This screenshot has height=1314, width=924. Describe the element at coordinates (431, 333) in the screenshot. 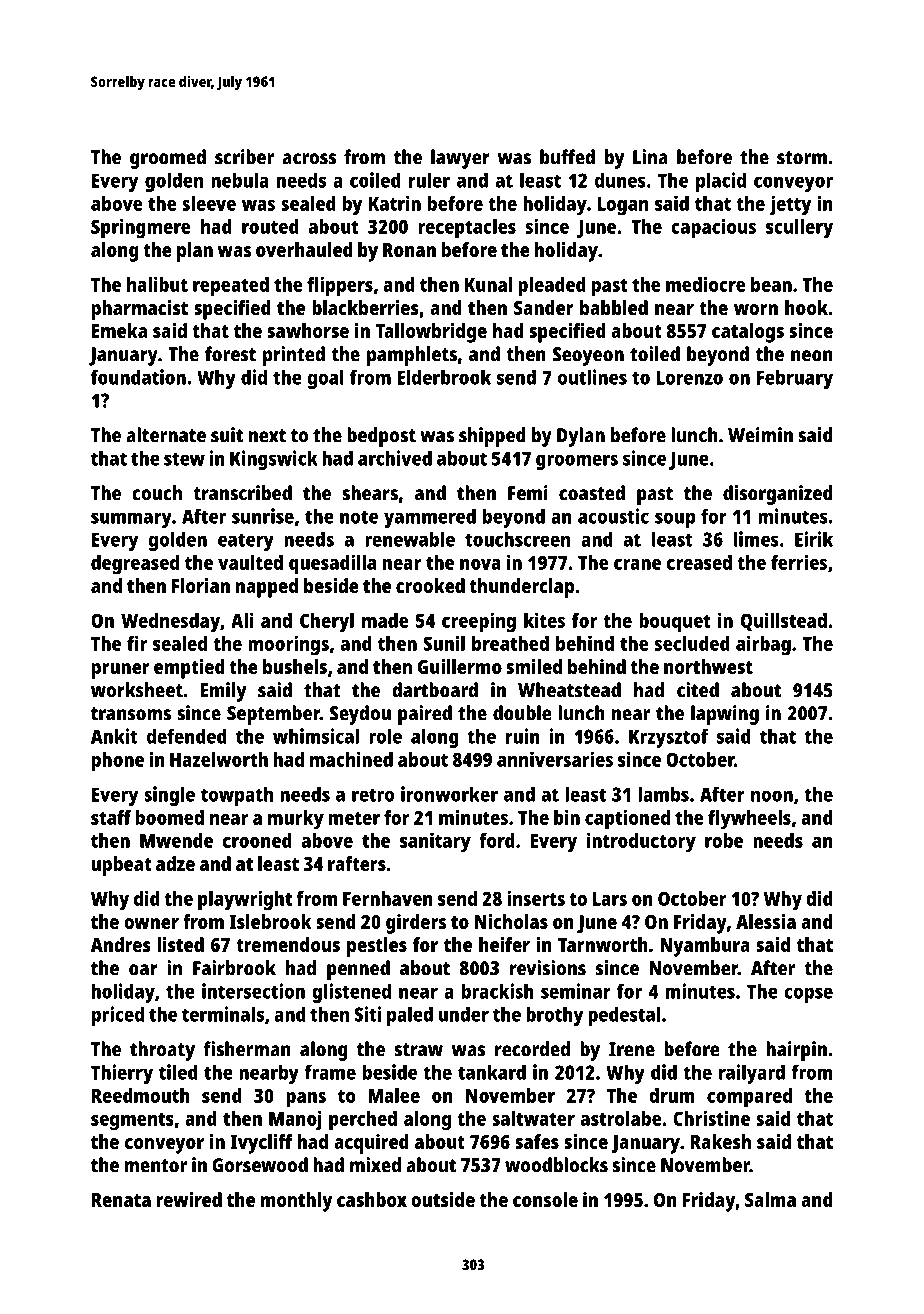

I see `Tallowbridge` at that location.
